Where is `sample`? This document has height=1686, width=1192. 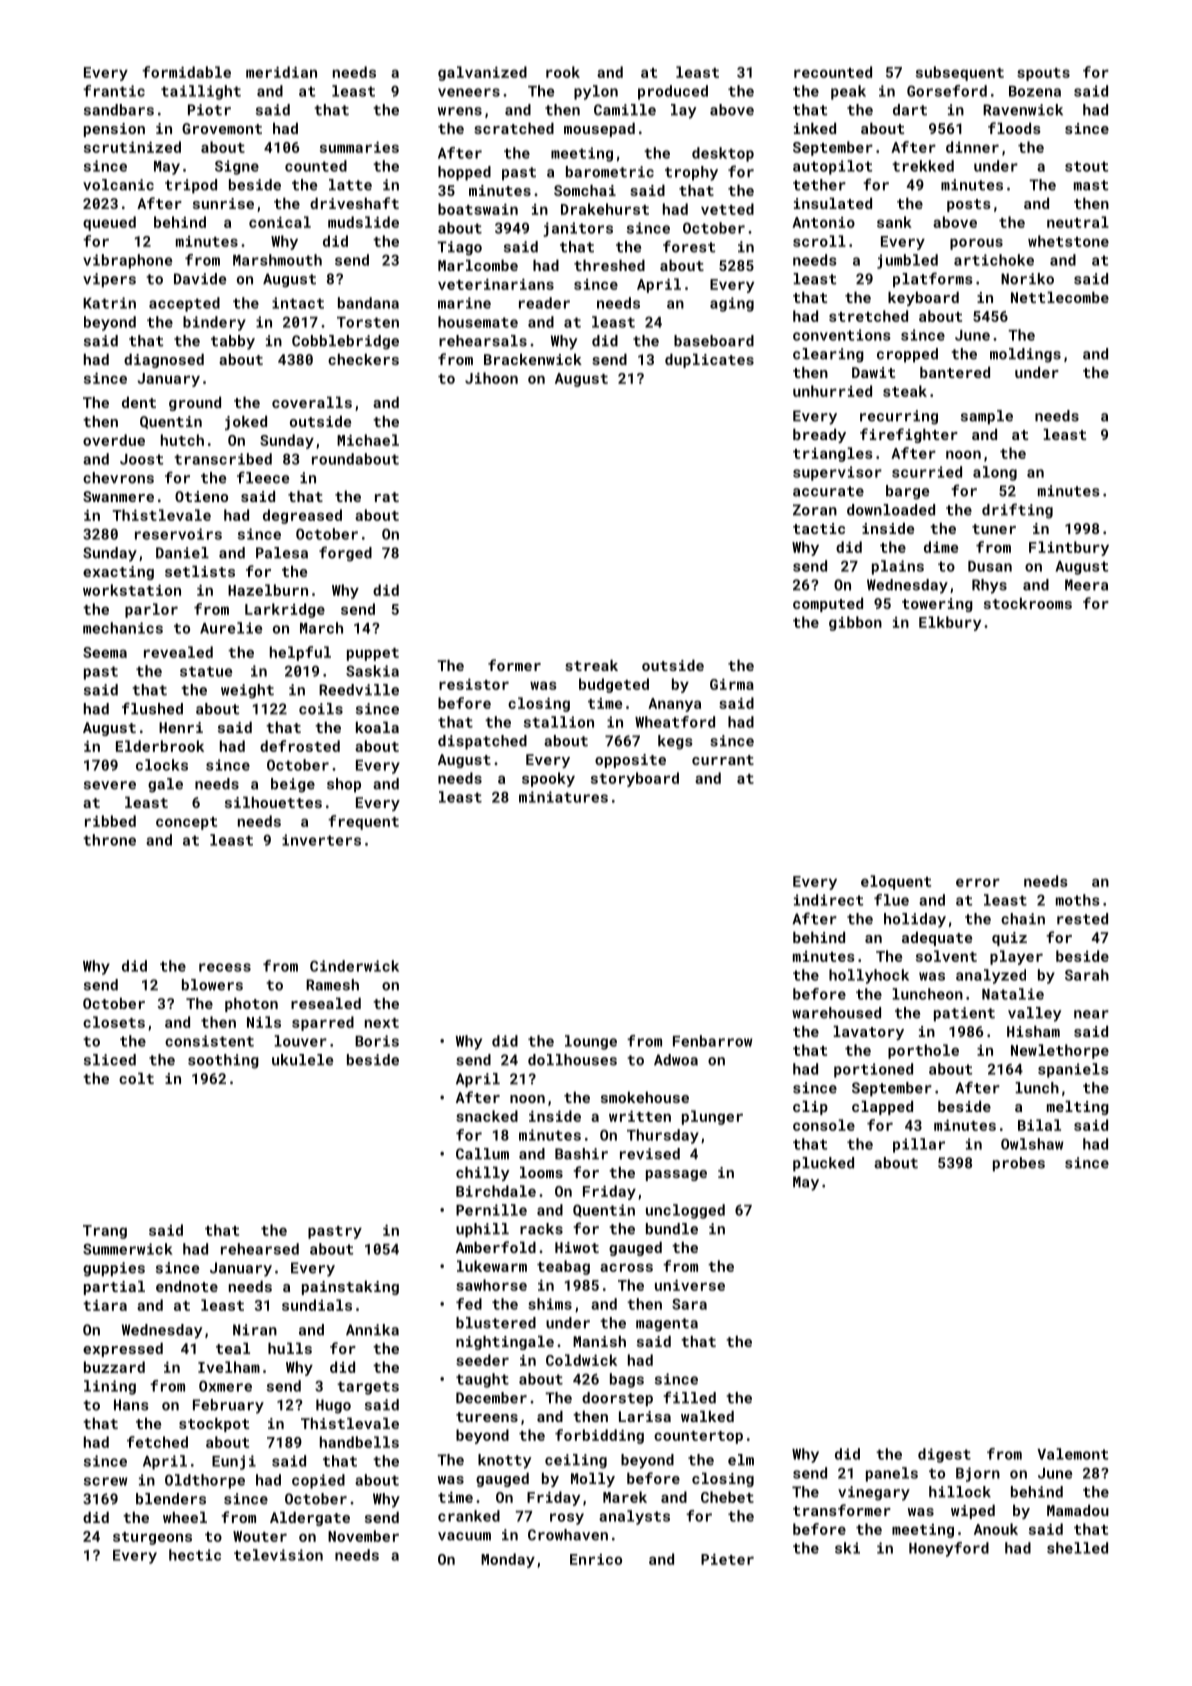
sample is located at coordinates (987, 417).
